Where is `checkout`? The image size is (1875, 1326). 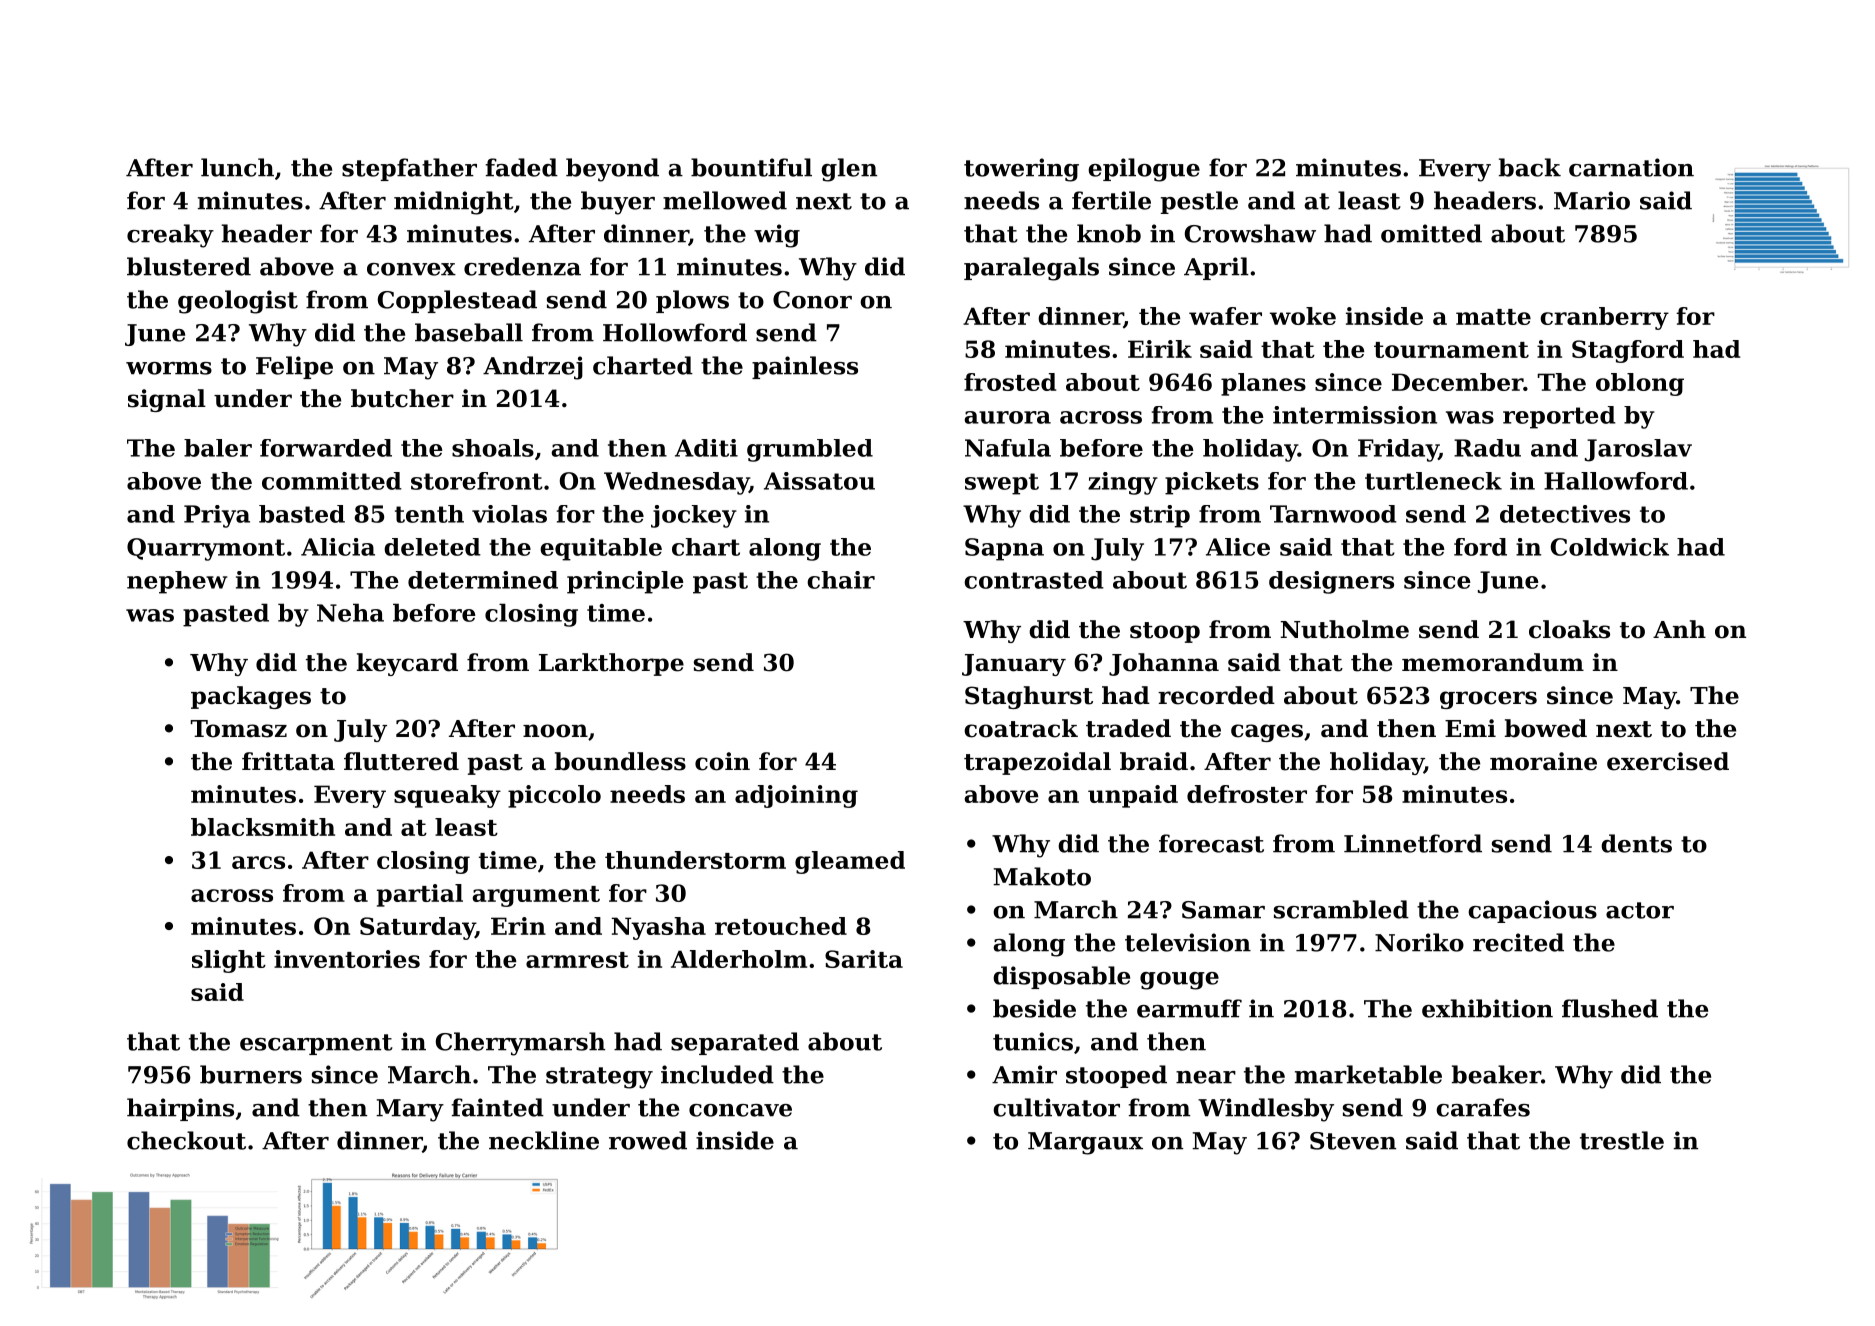
checkout is located at coordinates (186, 1140).
